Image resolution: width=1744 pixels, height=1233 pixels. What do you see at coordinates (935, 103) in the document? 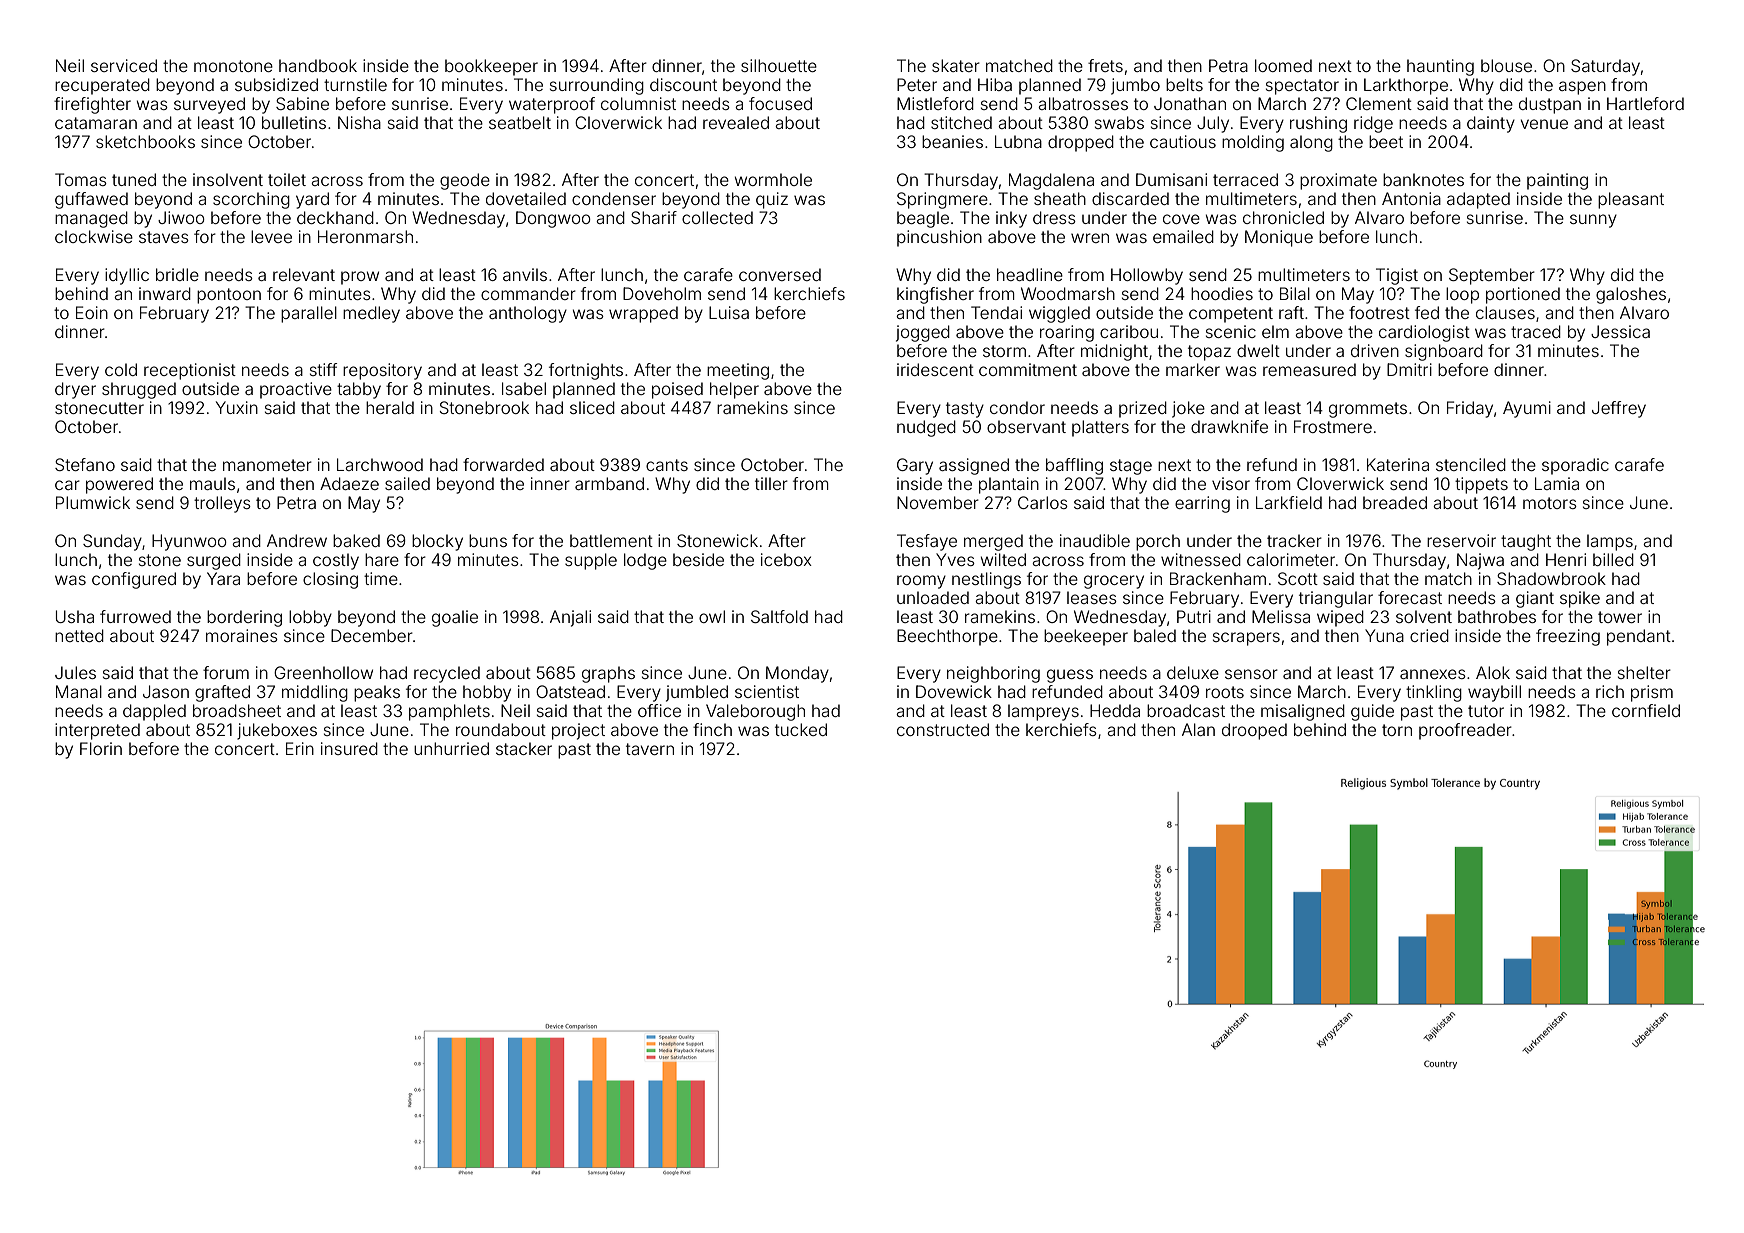
I see `Mistleford` at bounding box center [935, 103].
